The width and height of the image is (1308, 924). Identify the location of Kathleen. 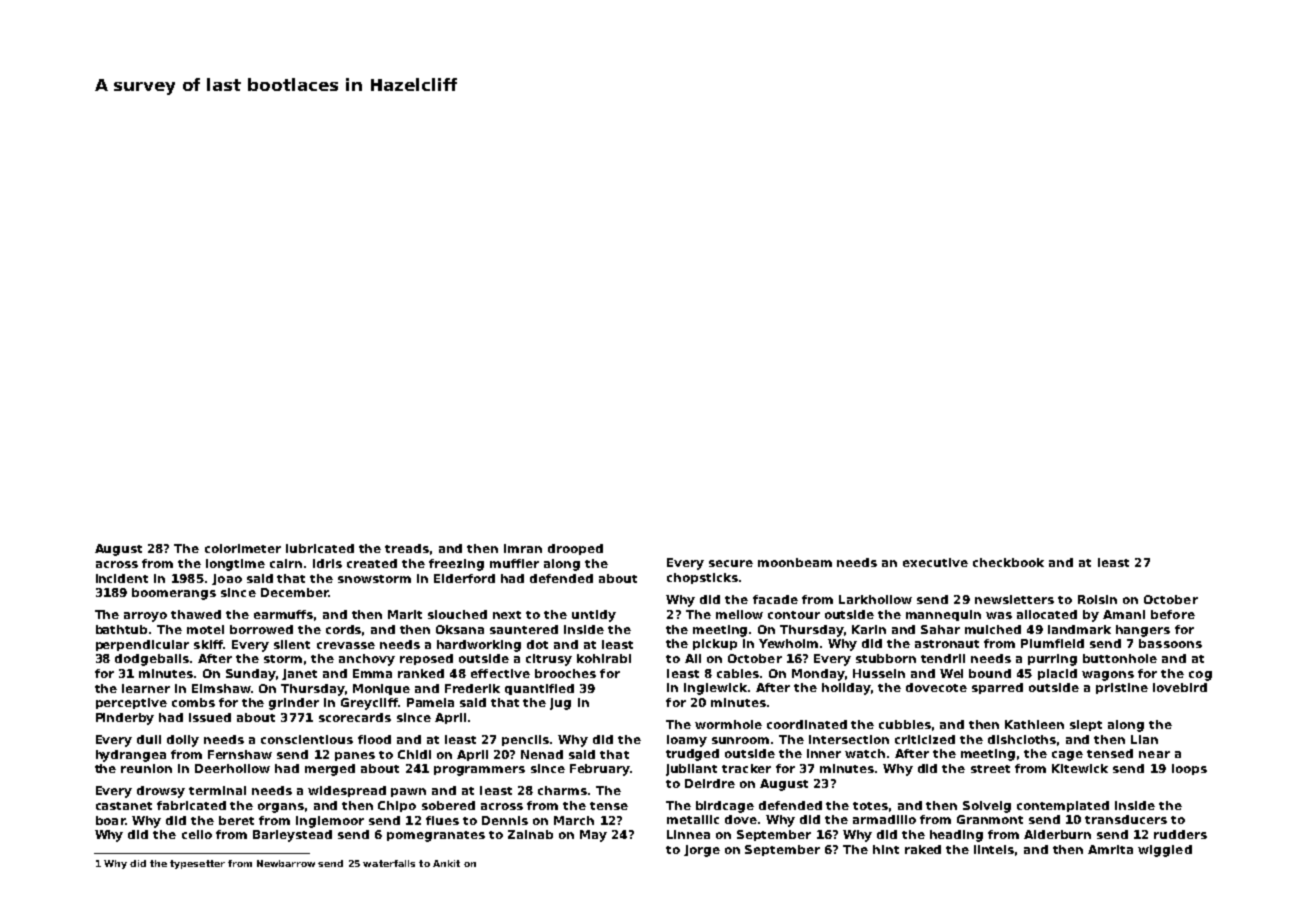
(1034, 724).
